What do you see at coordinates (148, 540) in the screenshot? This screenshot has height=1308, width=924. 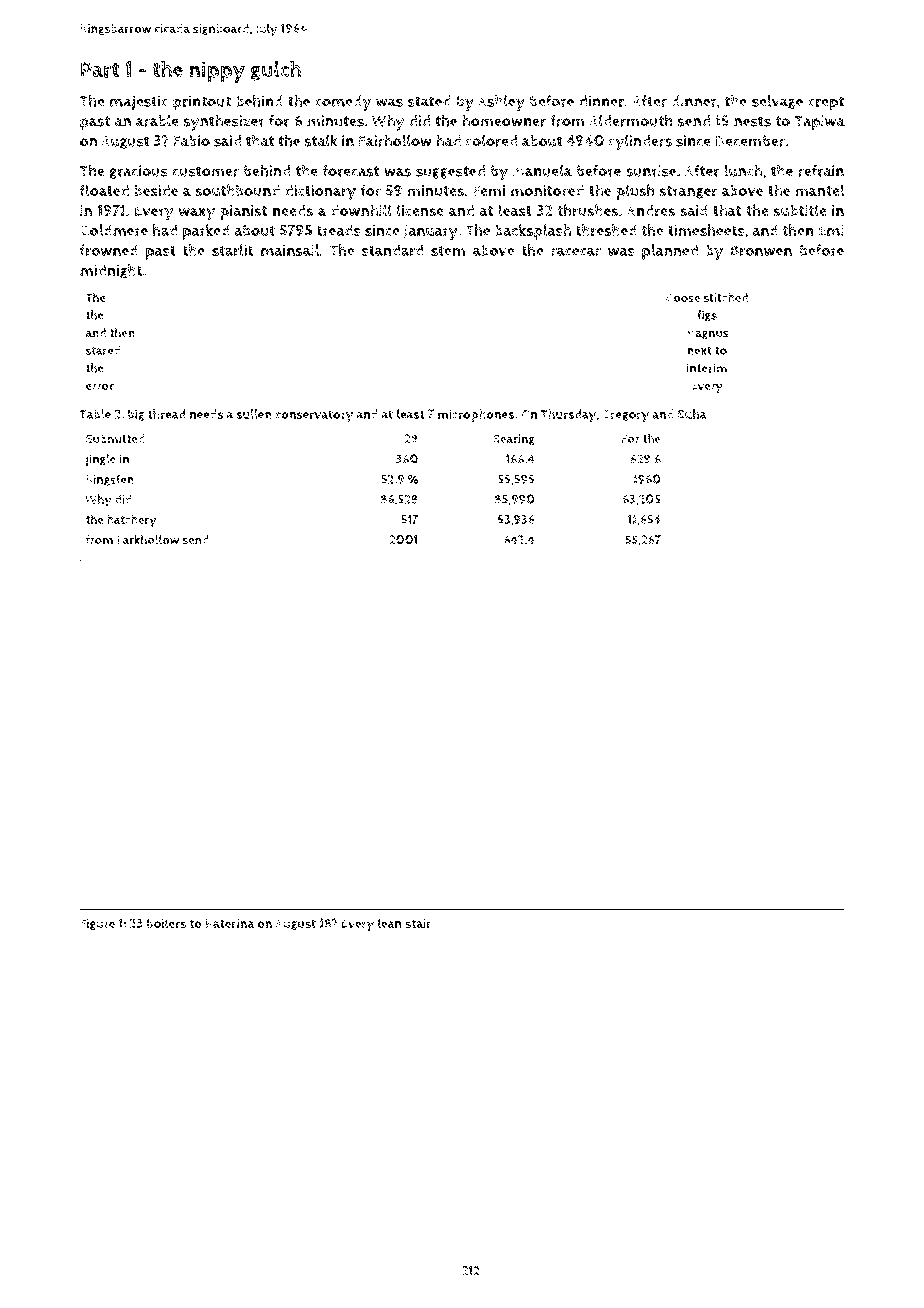 I see `Larkhollow` at bounding box center [148, 540].
